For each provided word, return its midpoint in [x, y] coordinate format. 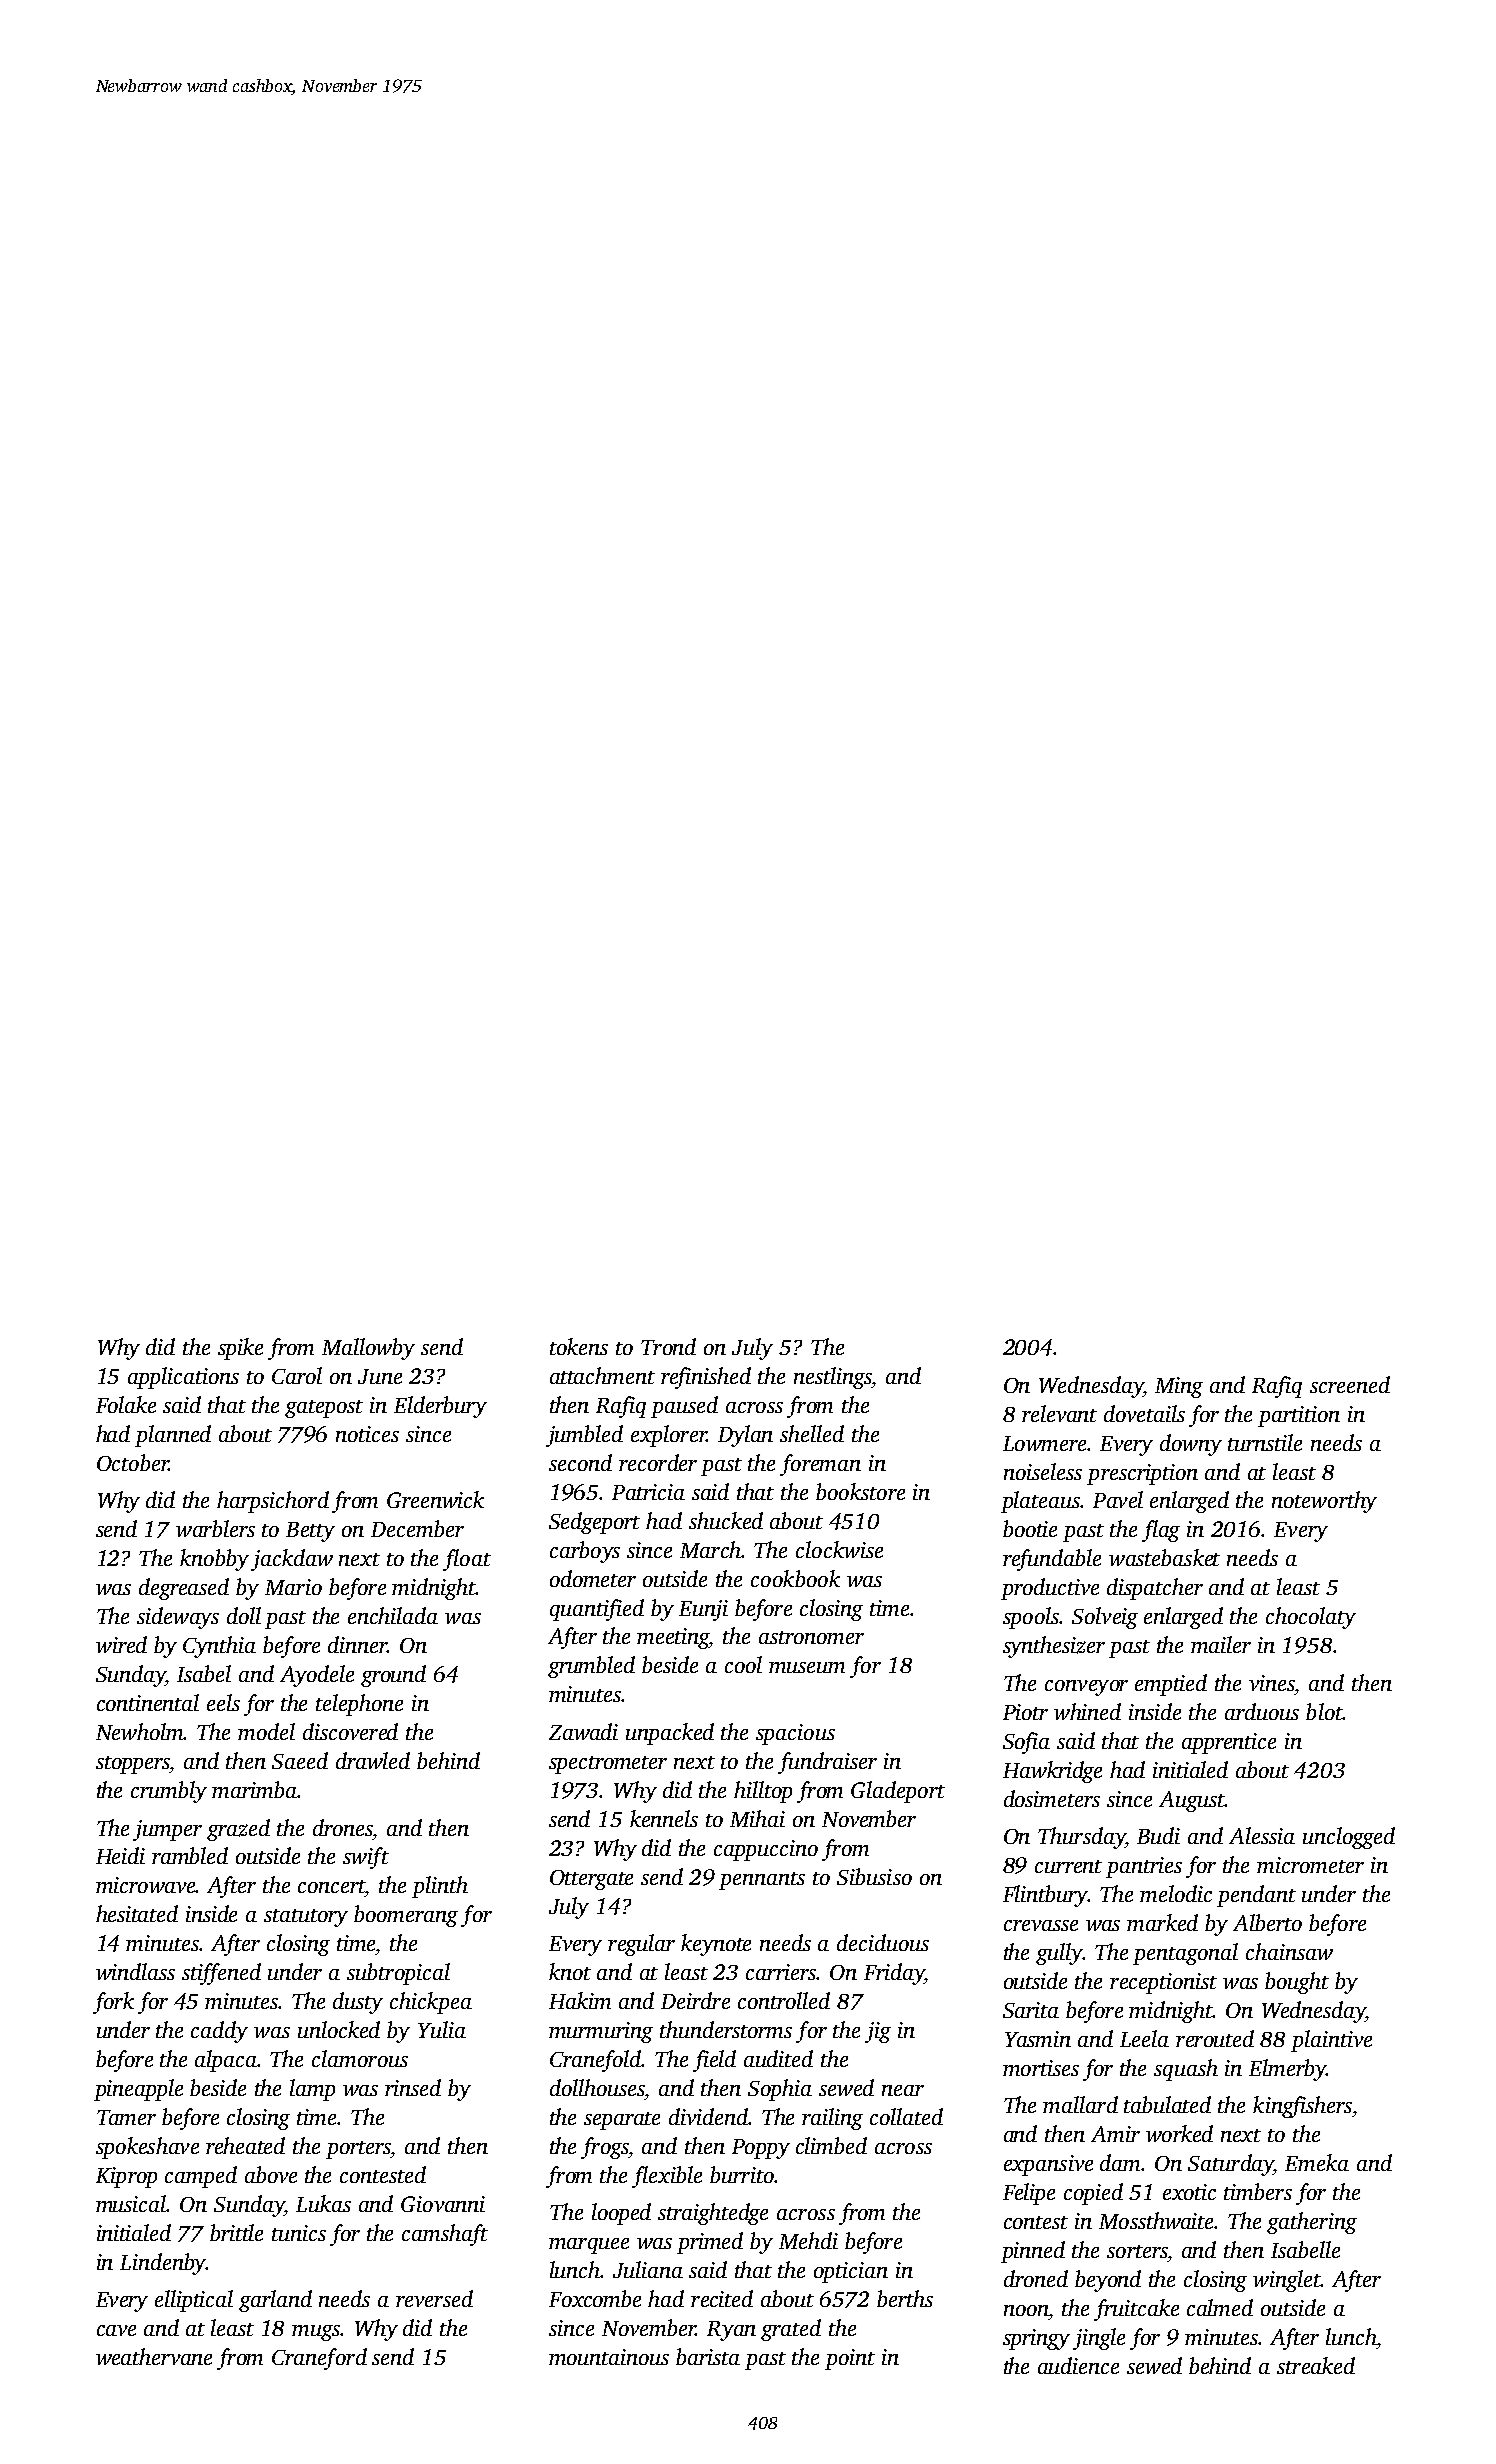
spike [240, 1349]
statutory [306, 1918]
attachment [602, 1375]
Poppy [761, 2149]
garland [275, 2301]
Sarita [1031, 2010]
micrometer [1310, 1865]
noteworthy [1324, 1502]
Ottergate [591, 1880]
